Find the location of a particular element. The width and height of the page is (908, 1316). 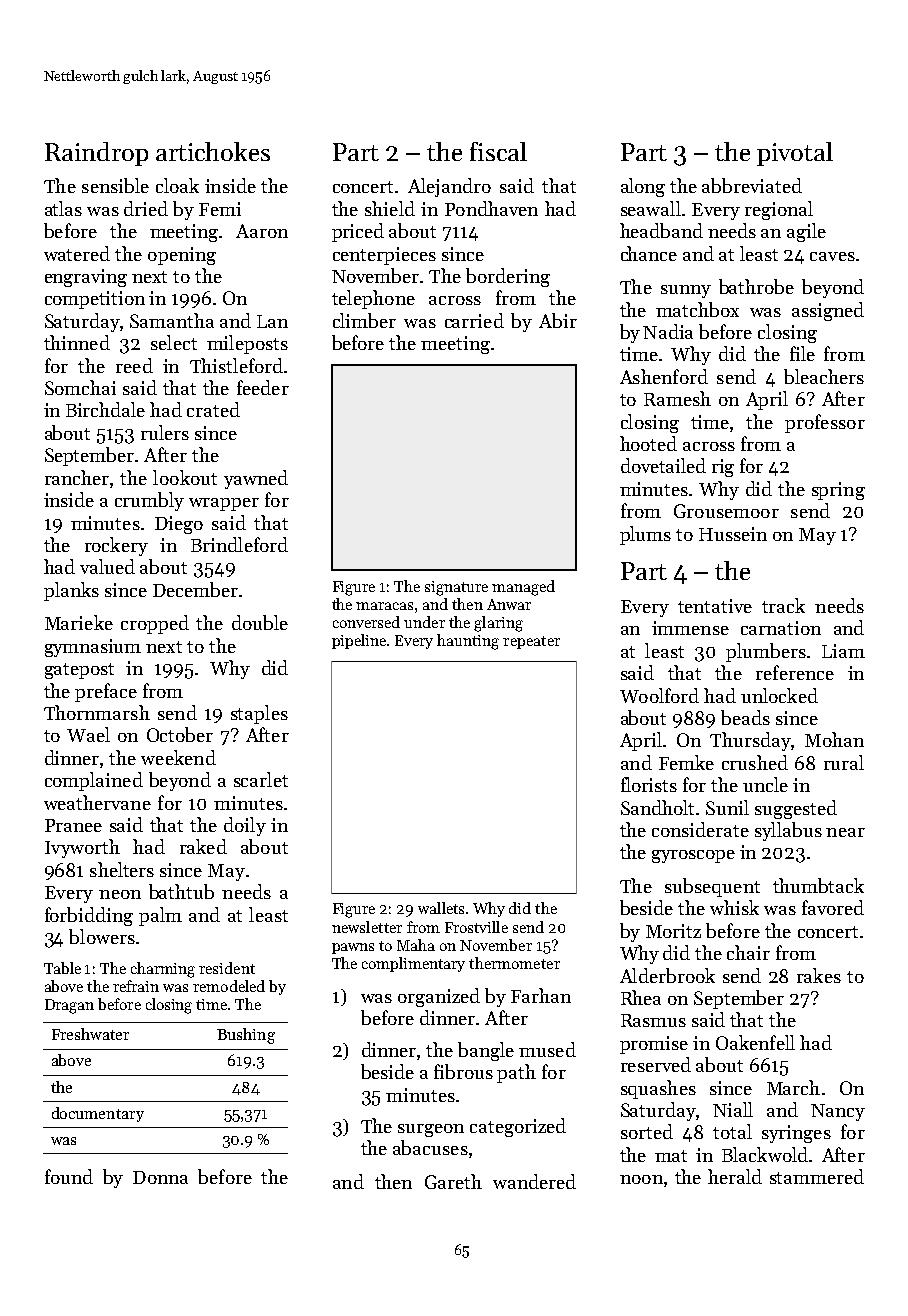

plums is located at coordinates (645, 535).
